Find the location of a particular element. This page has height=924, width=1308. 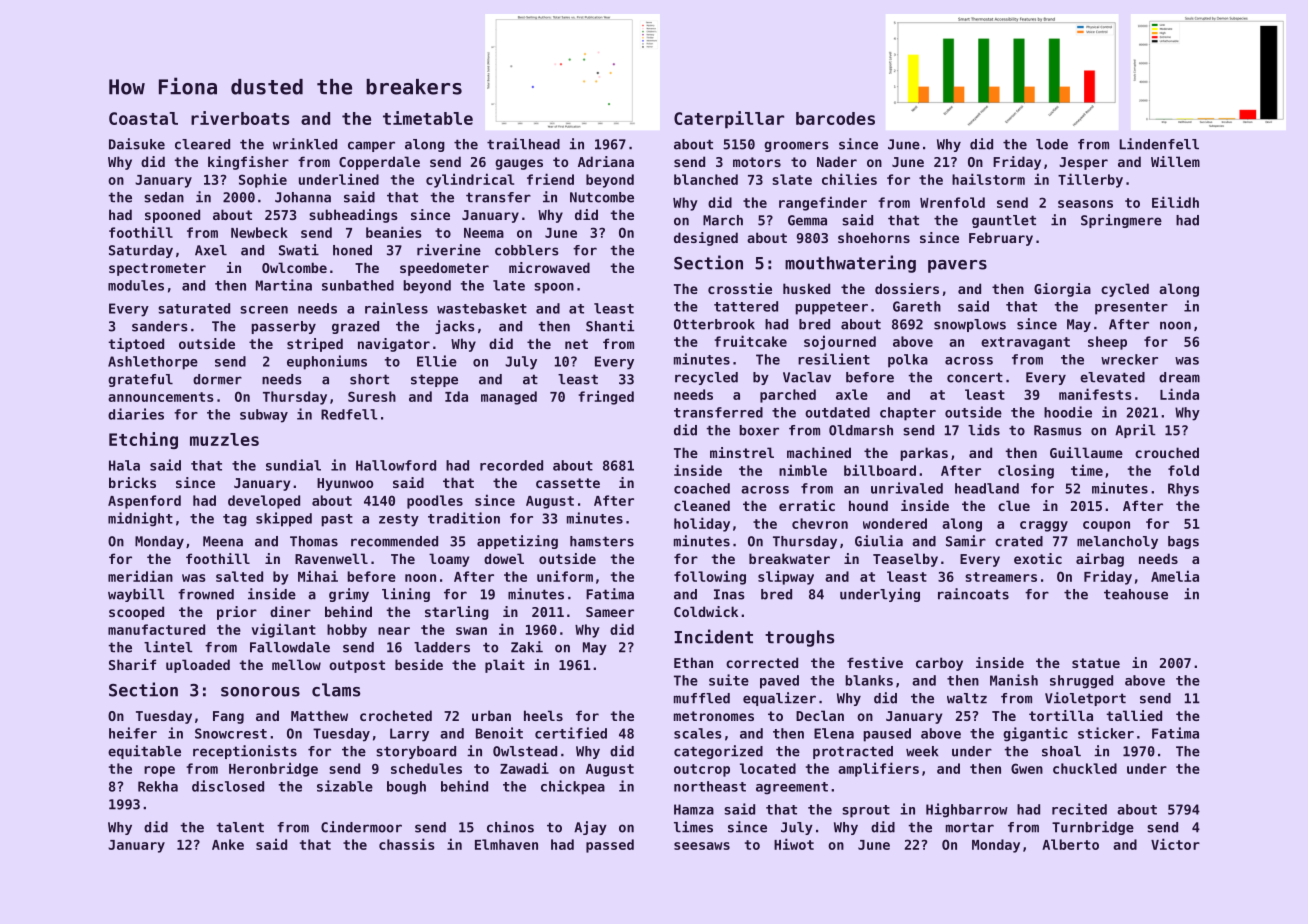

Neema is located at coordinates (484, 233).
